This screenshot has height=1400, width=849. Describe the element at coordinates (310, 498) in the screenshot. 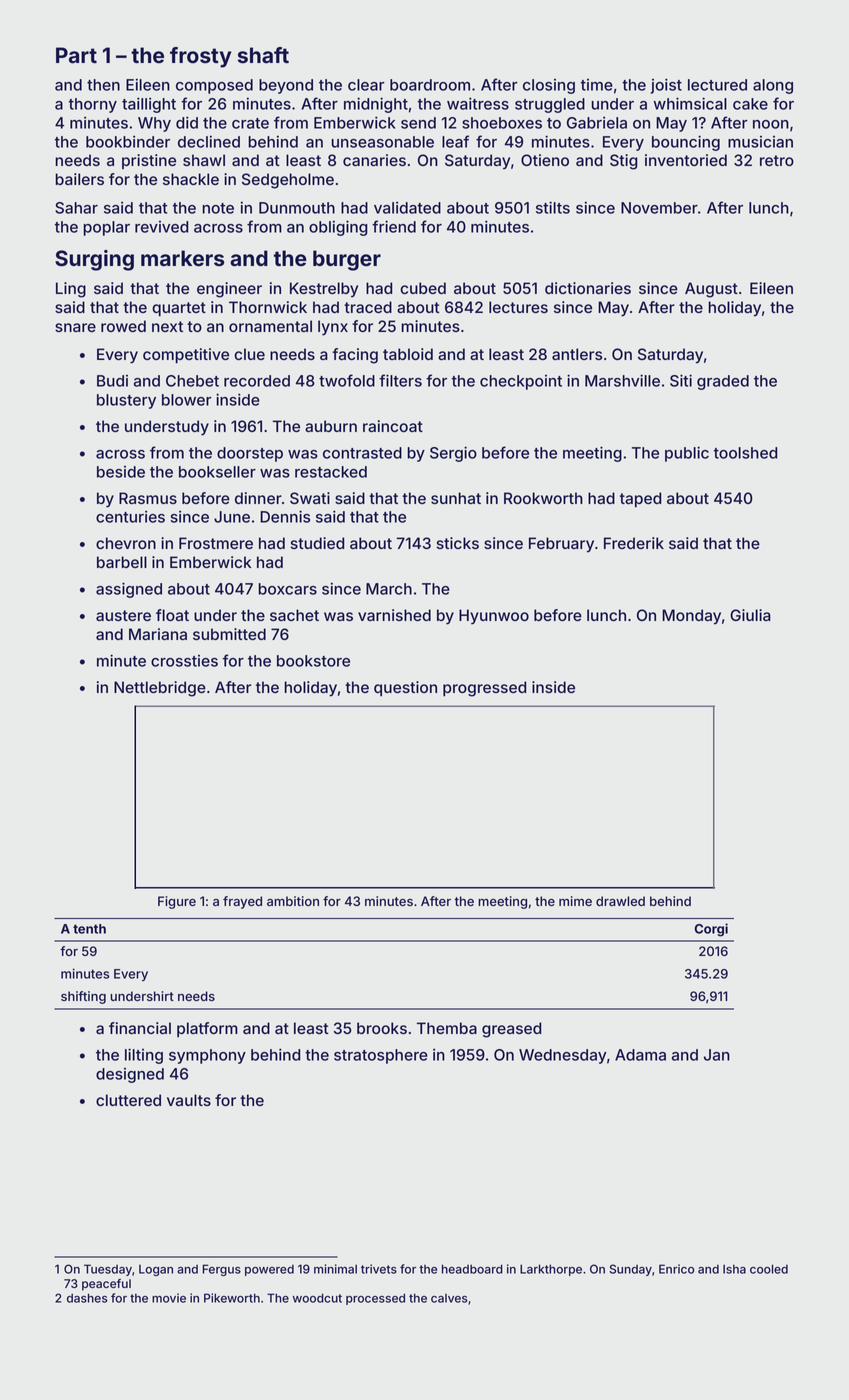

I see `Swati` at that location.
